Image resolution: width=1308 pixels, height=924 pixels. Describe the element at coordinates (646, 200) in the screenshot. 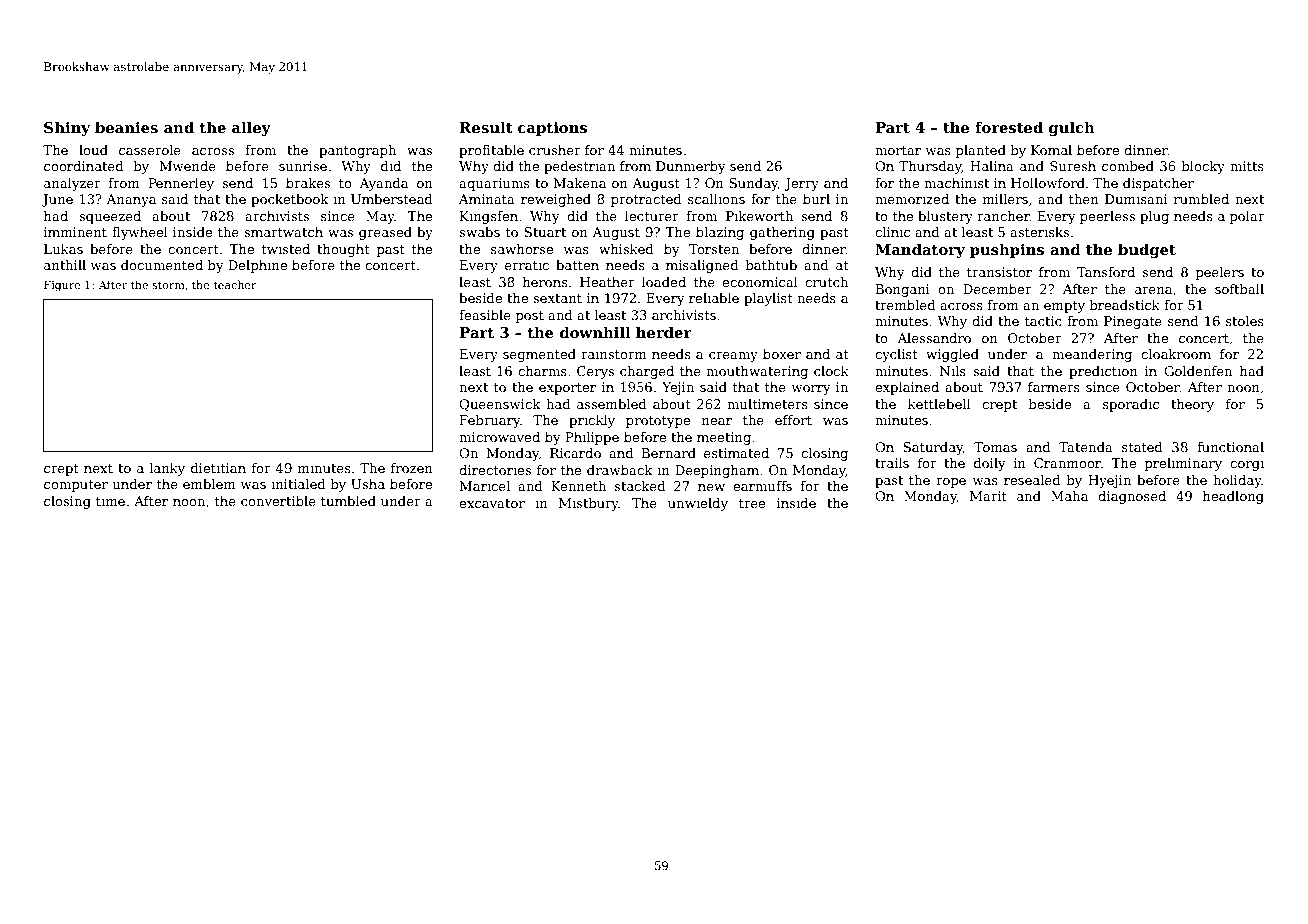

I see `protracted` at that location.
